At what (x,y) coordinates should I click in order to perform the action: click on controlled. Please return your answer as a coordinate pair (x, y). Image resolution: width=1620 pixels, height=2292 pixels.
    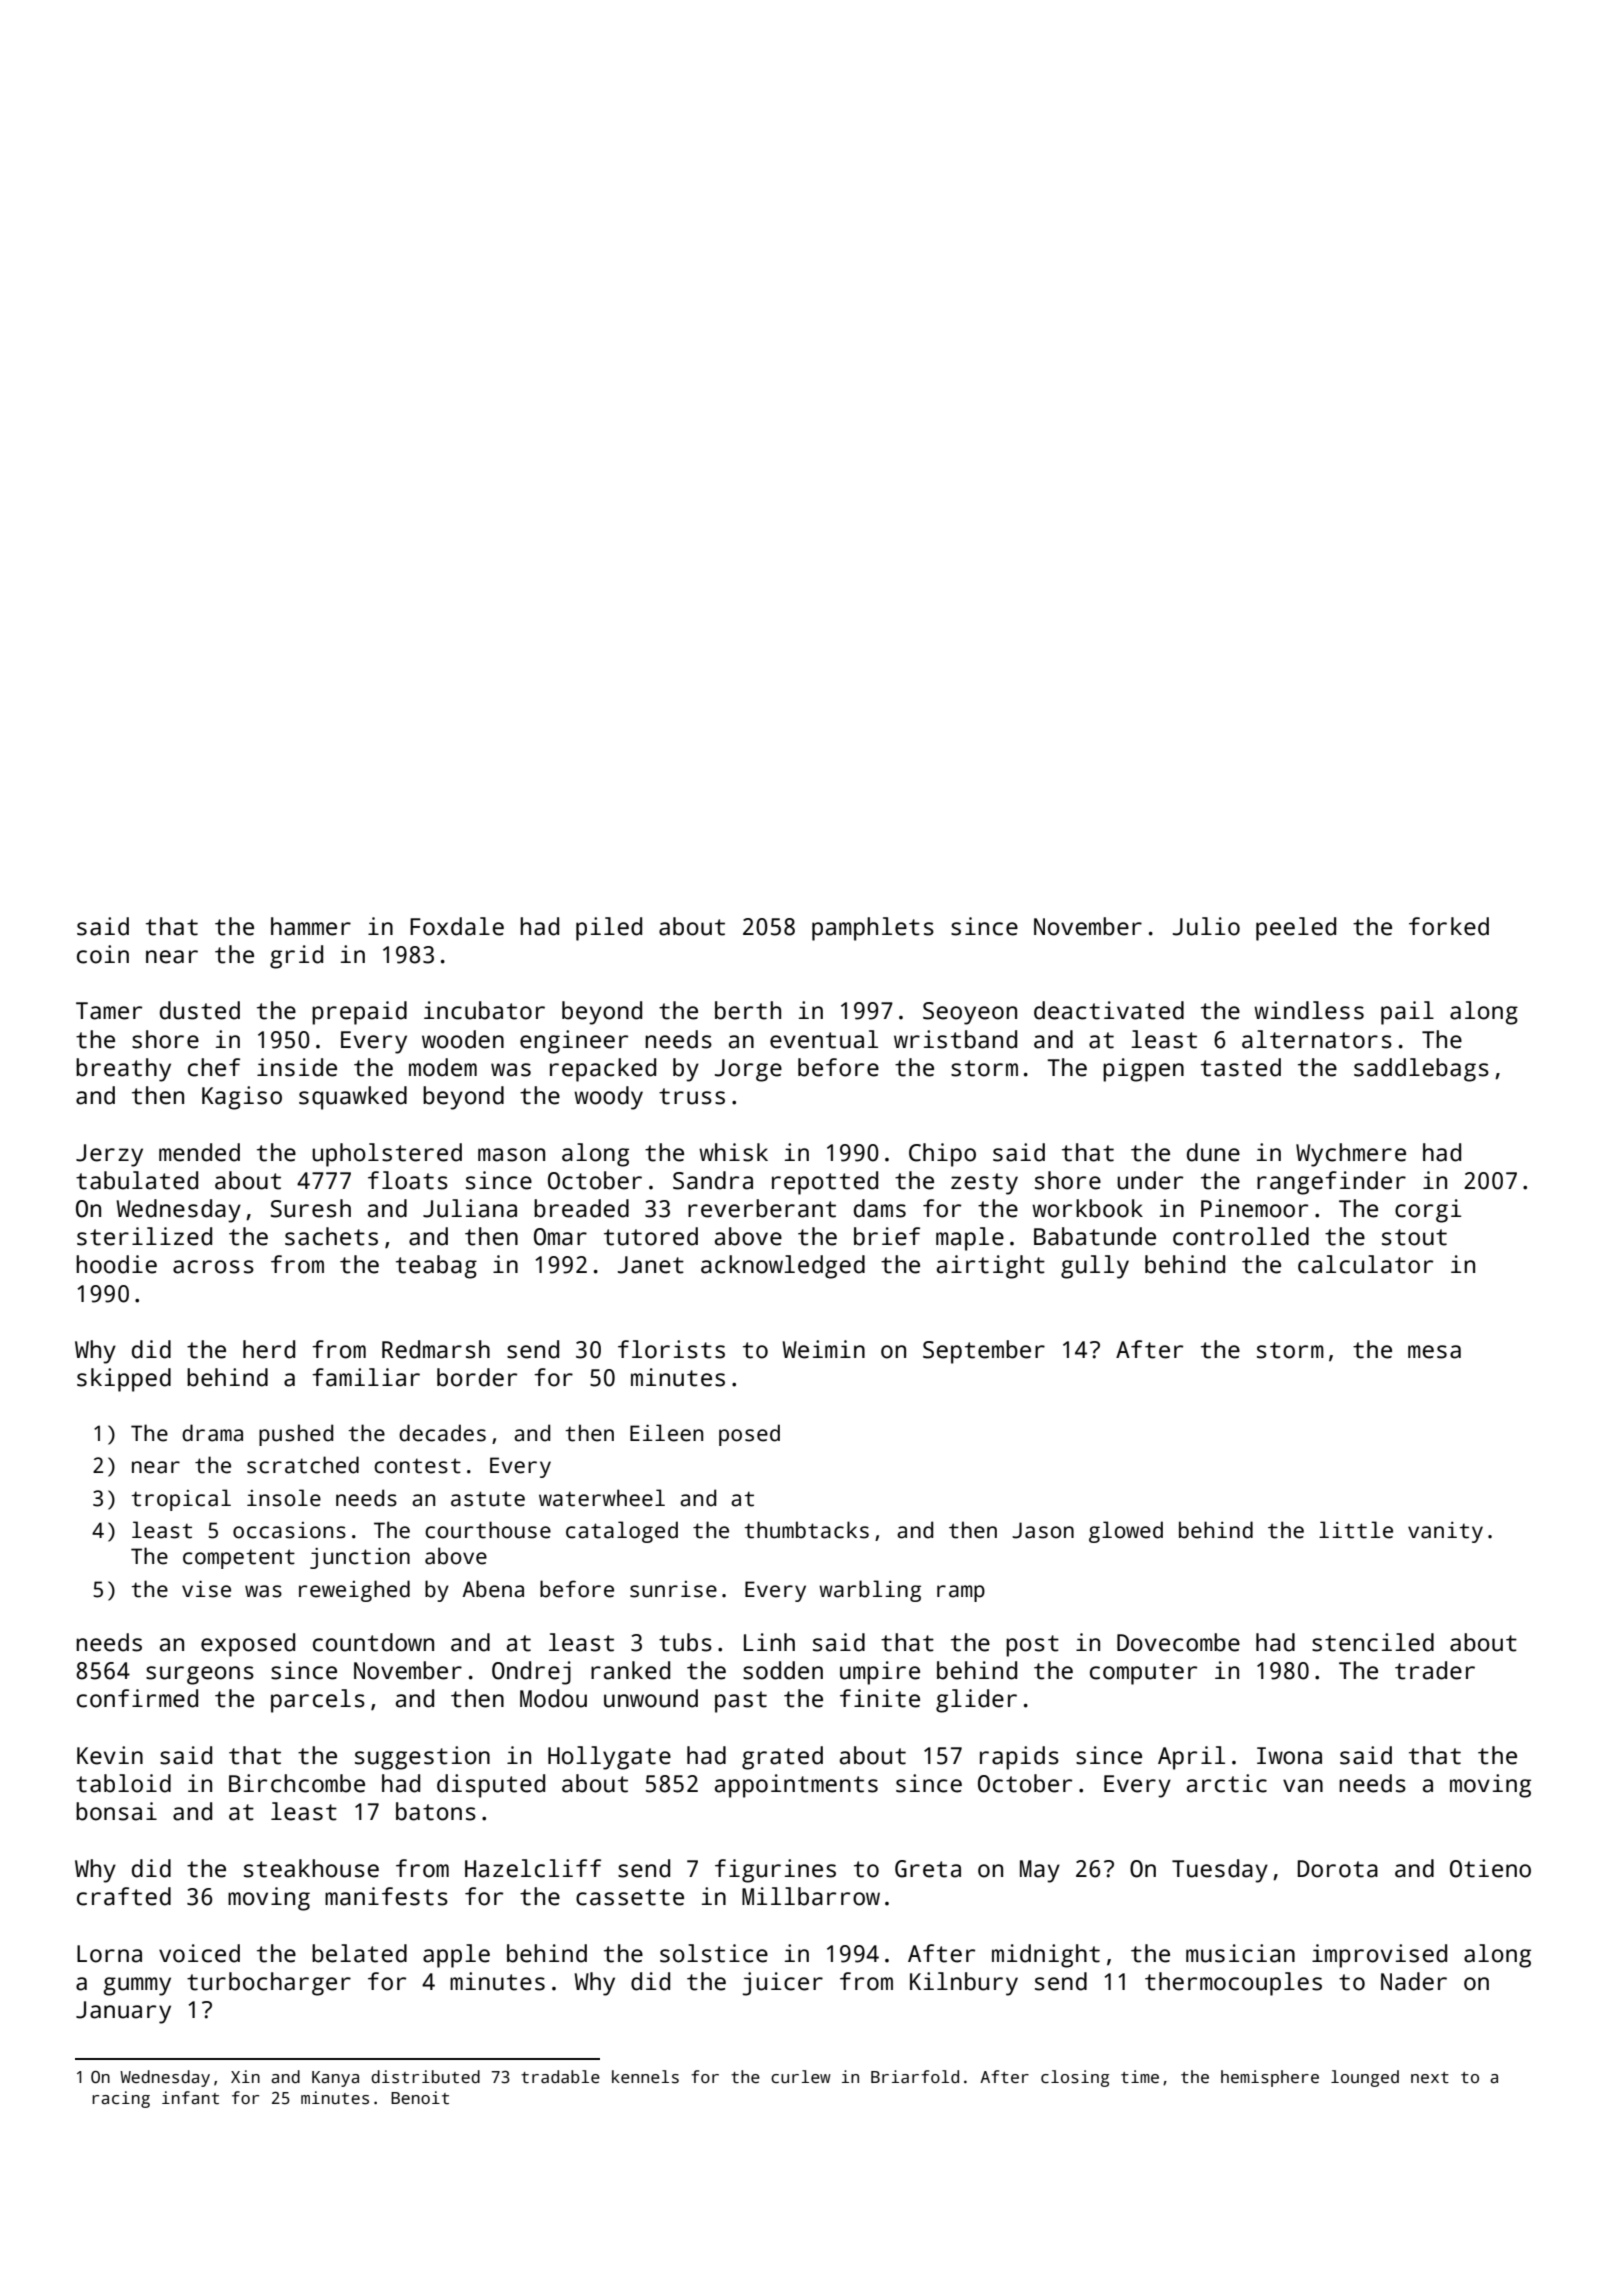
    Looking at the image, I should click on (1241, 1236).
